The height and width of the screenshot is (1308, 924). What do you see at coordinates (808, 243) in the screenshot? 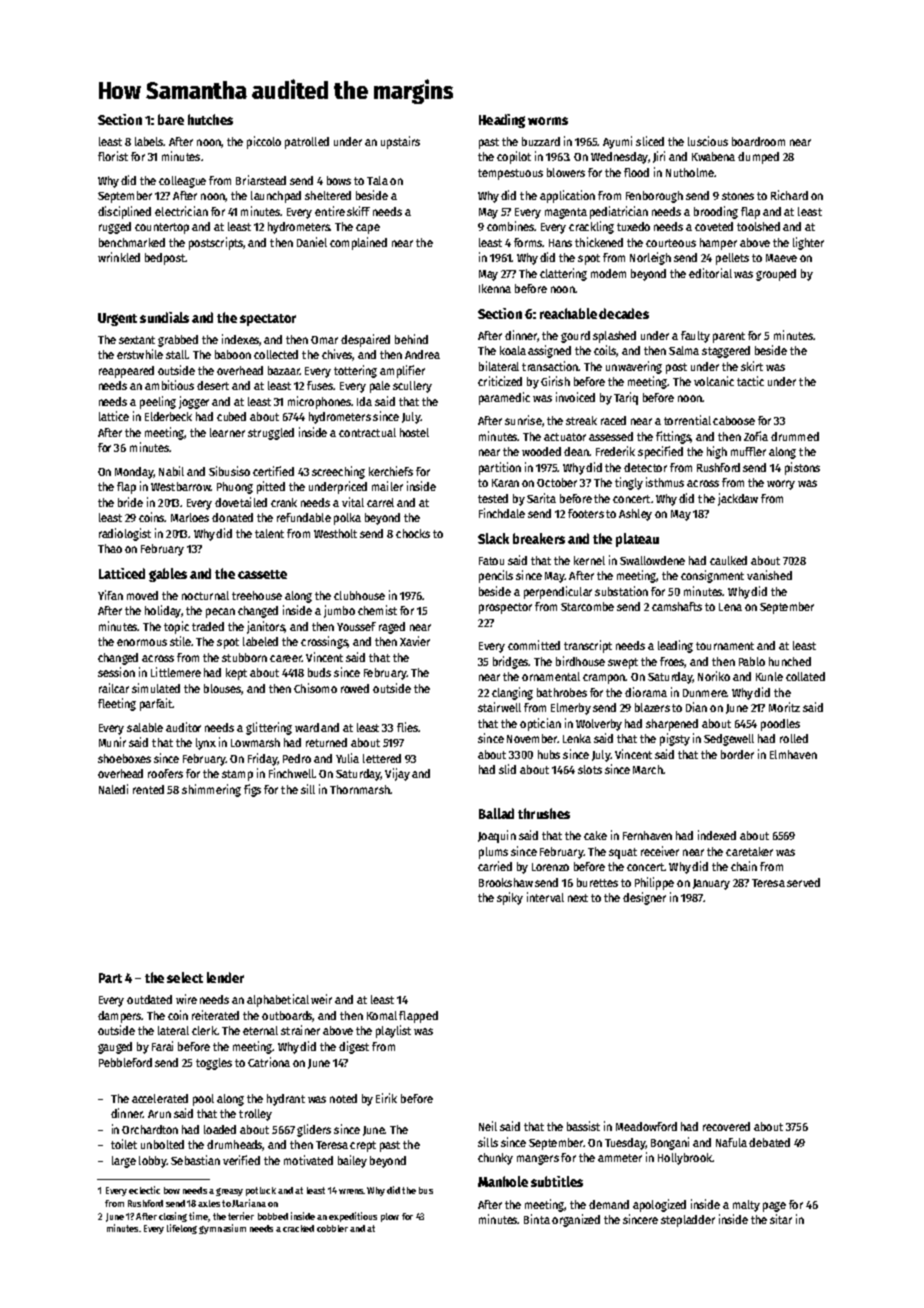
I see `lighter` at bounding box center [808, 243].
